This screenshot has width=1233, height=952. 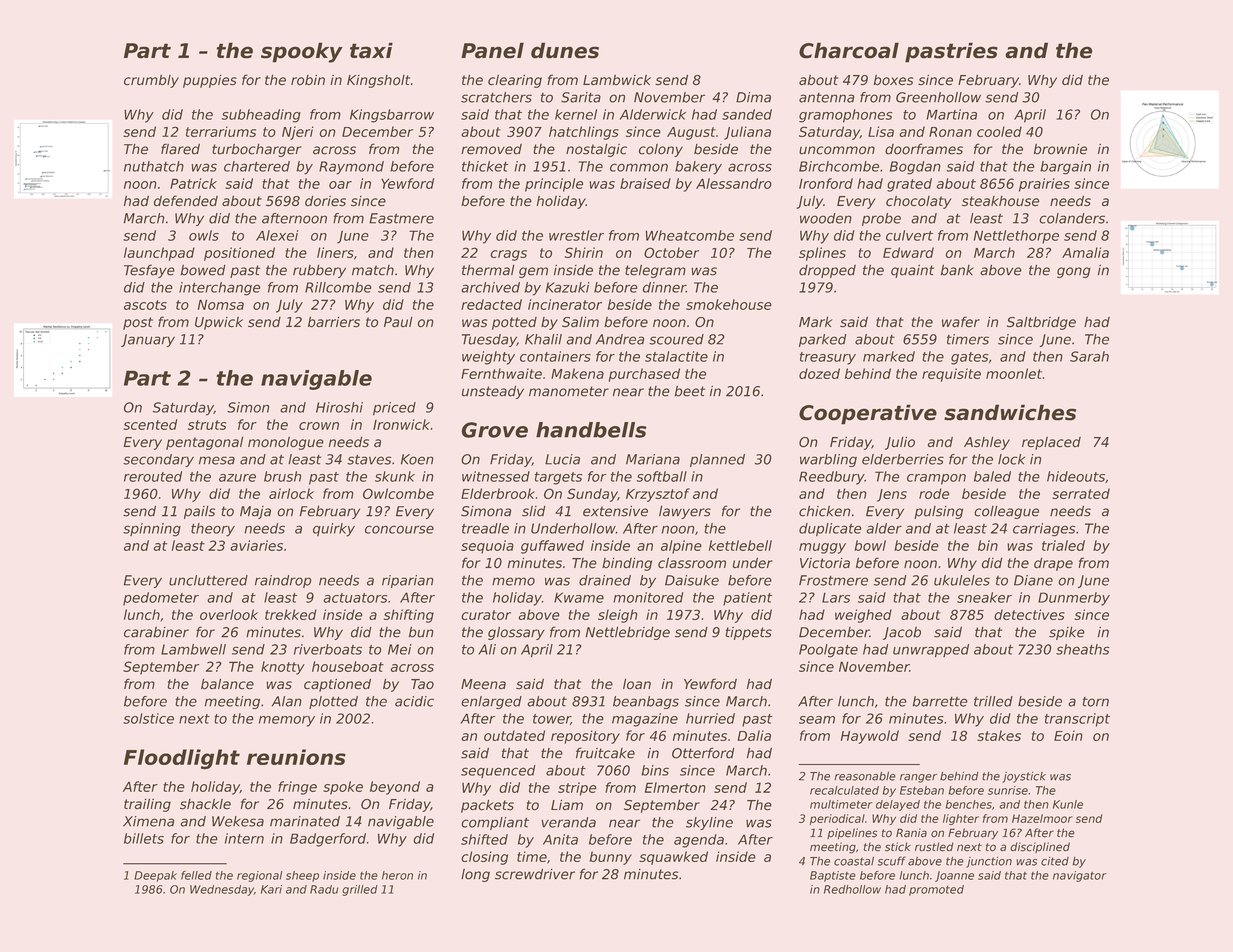 I want to click on compliant, so click(x=495, y=823).
